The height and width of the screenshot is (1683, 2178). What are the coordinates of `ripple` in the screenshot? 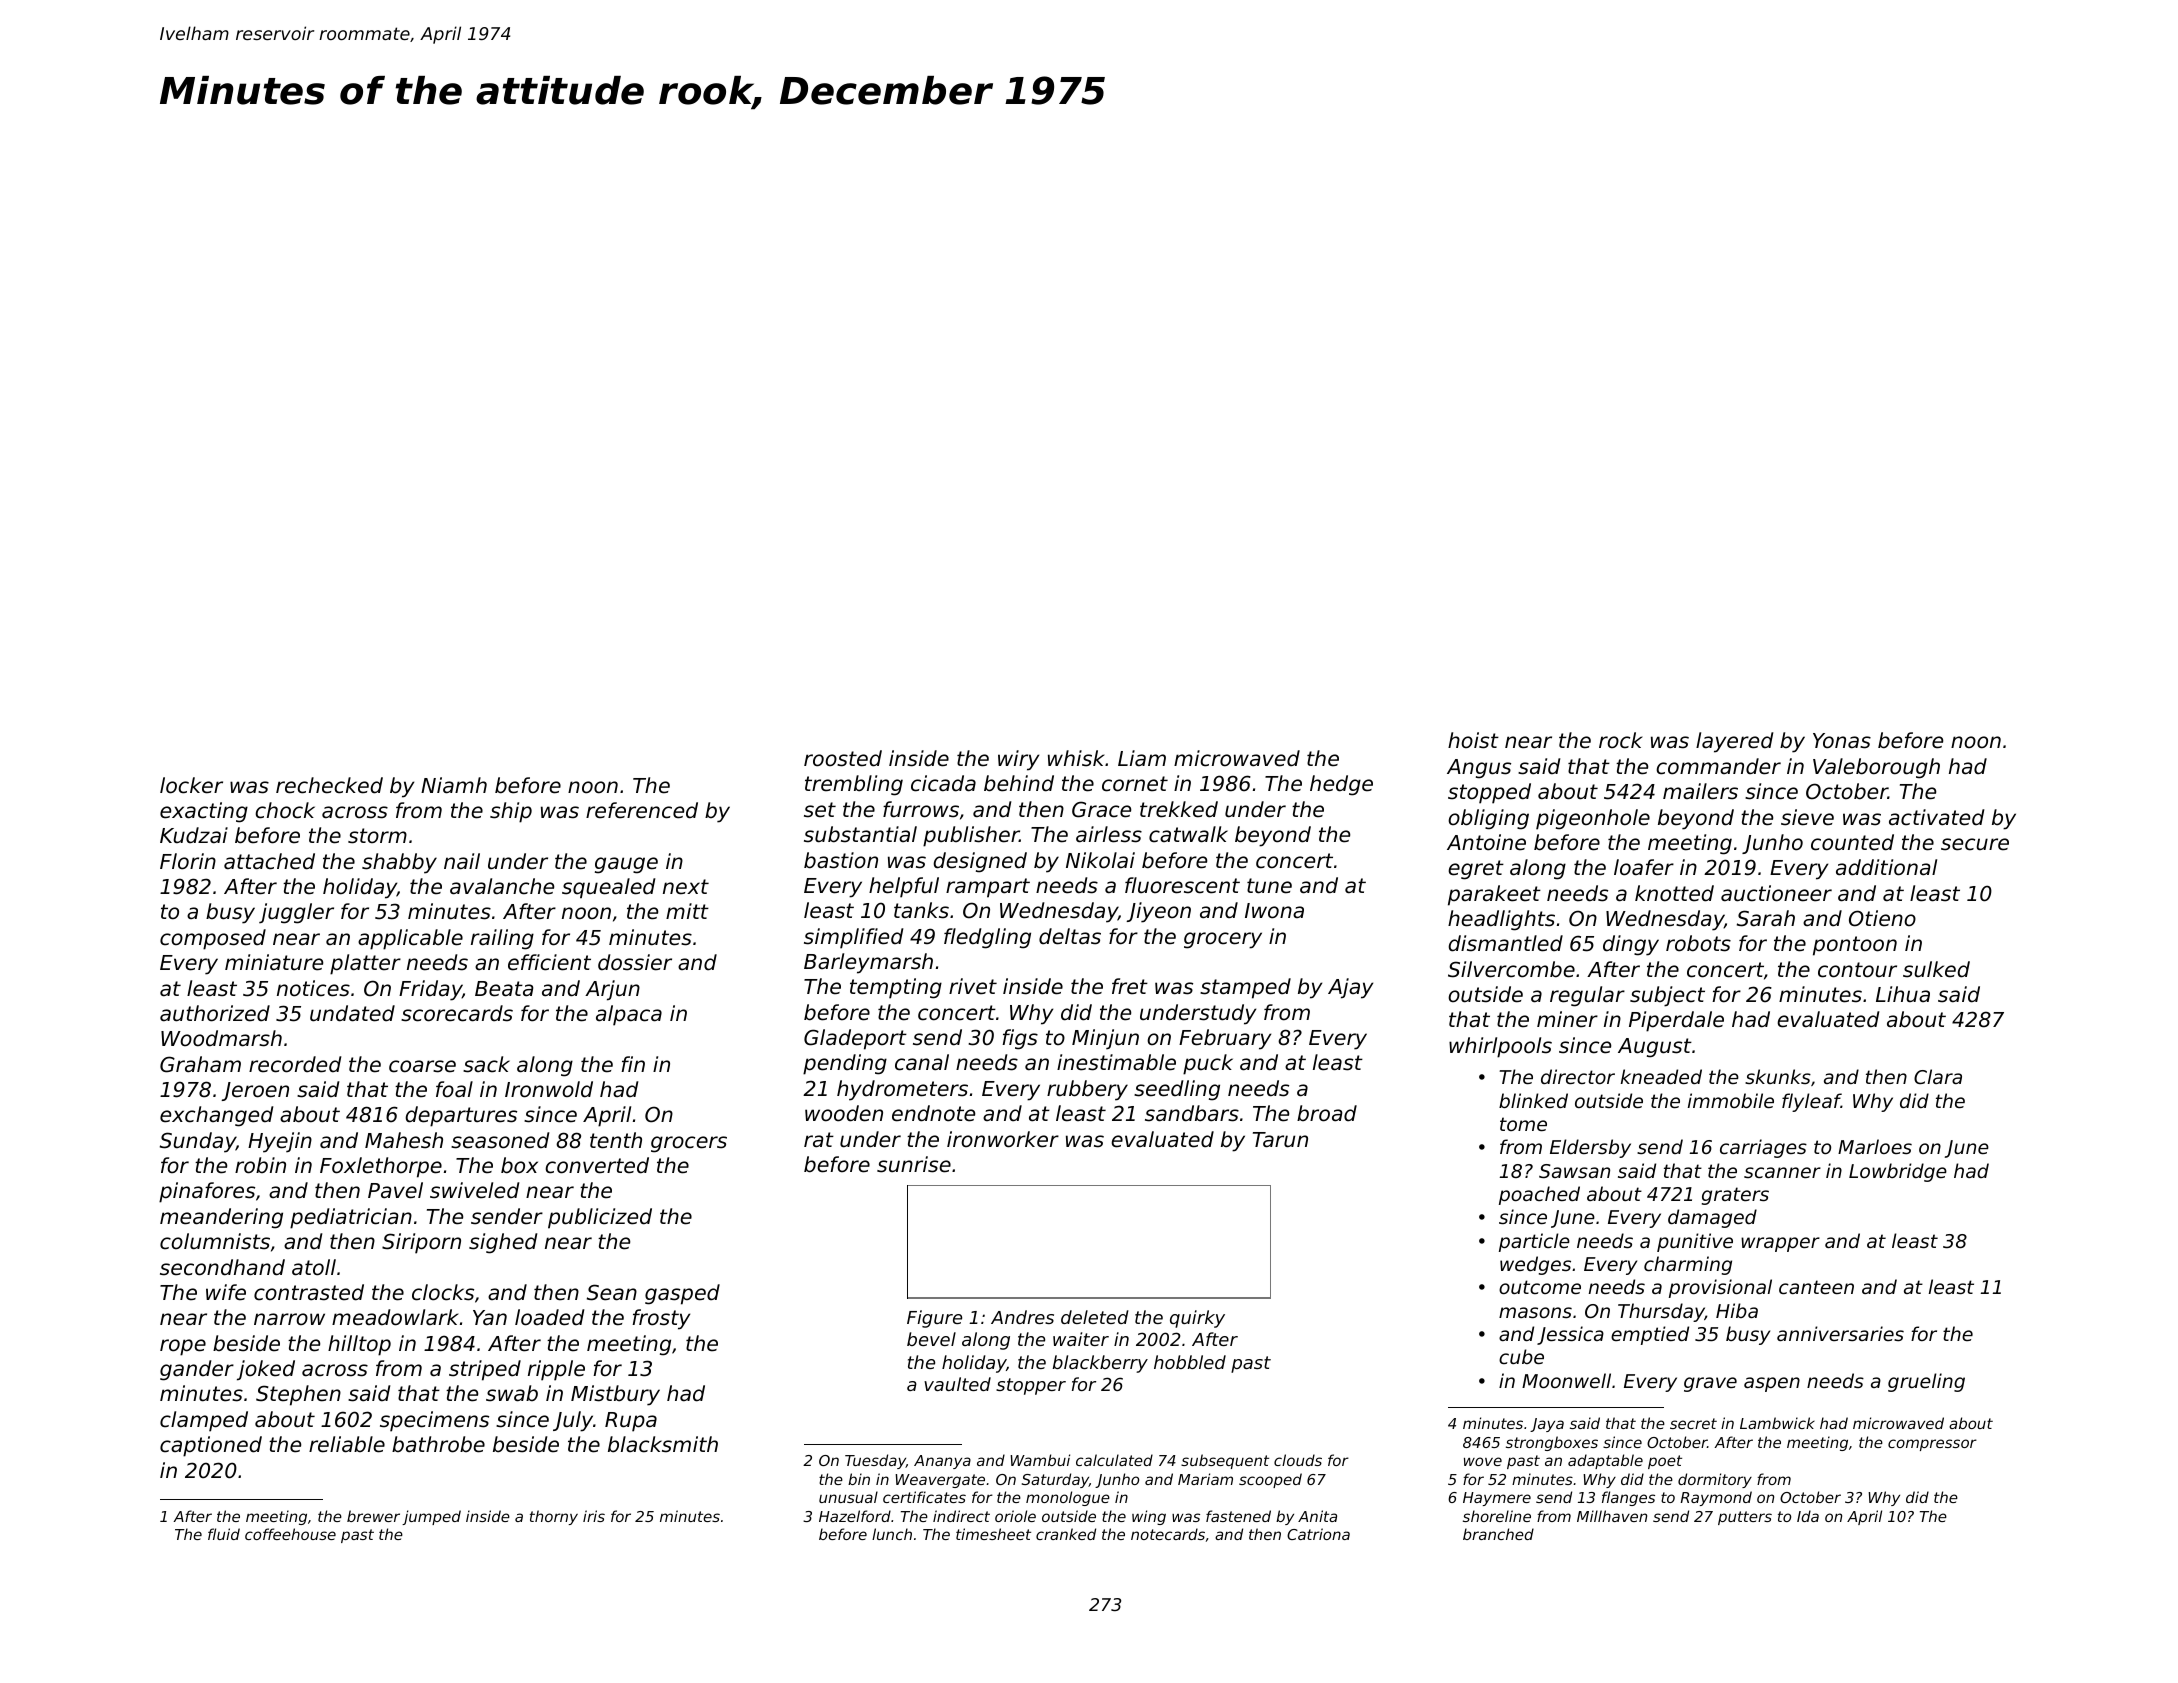 It's located at (556, 1370).
